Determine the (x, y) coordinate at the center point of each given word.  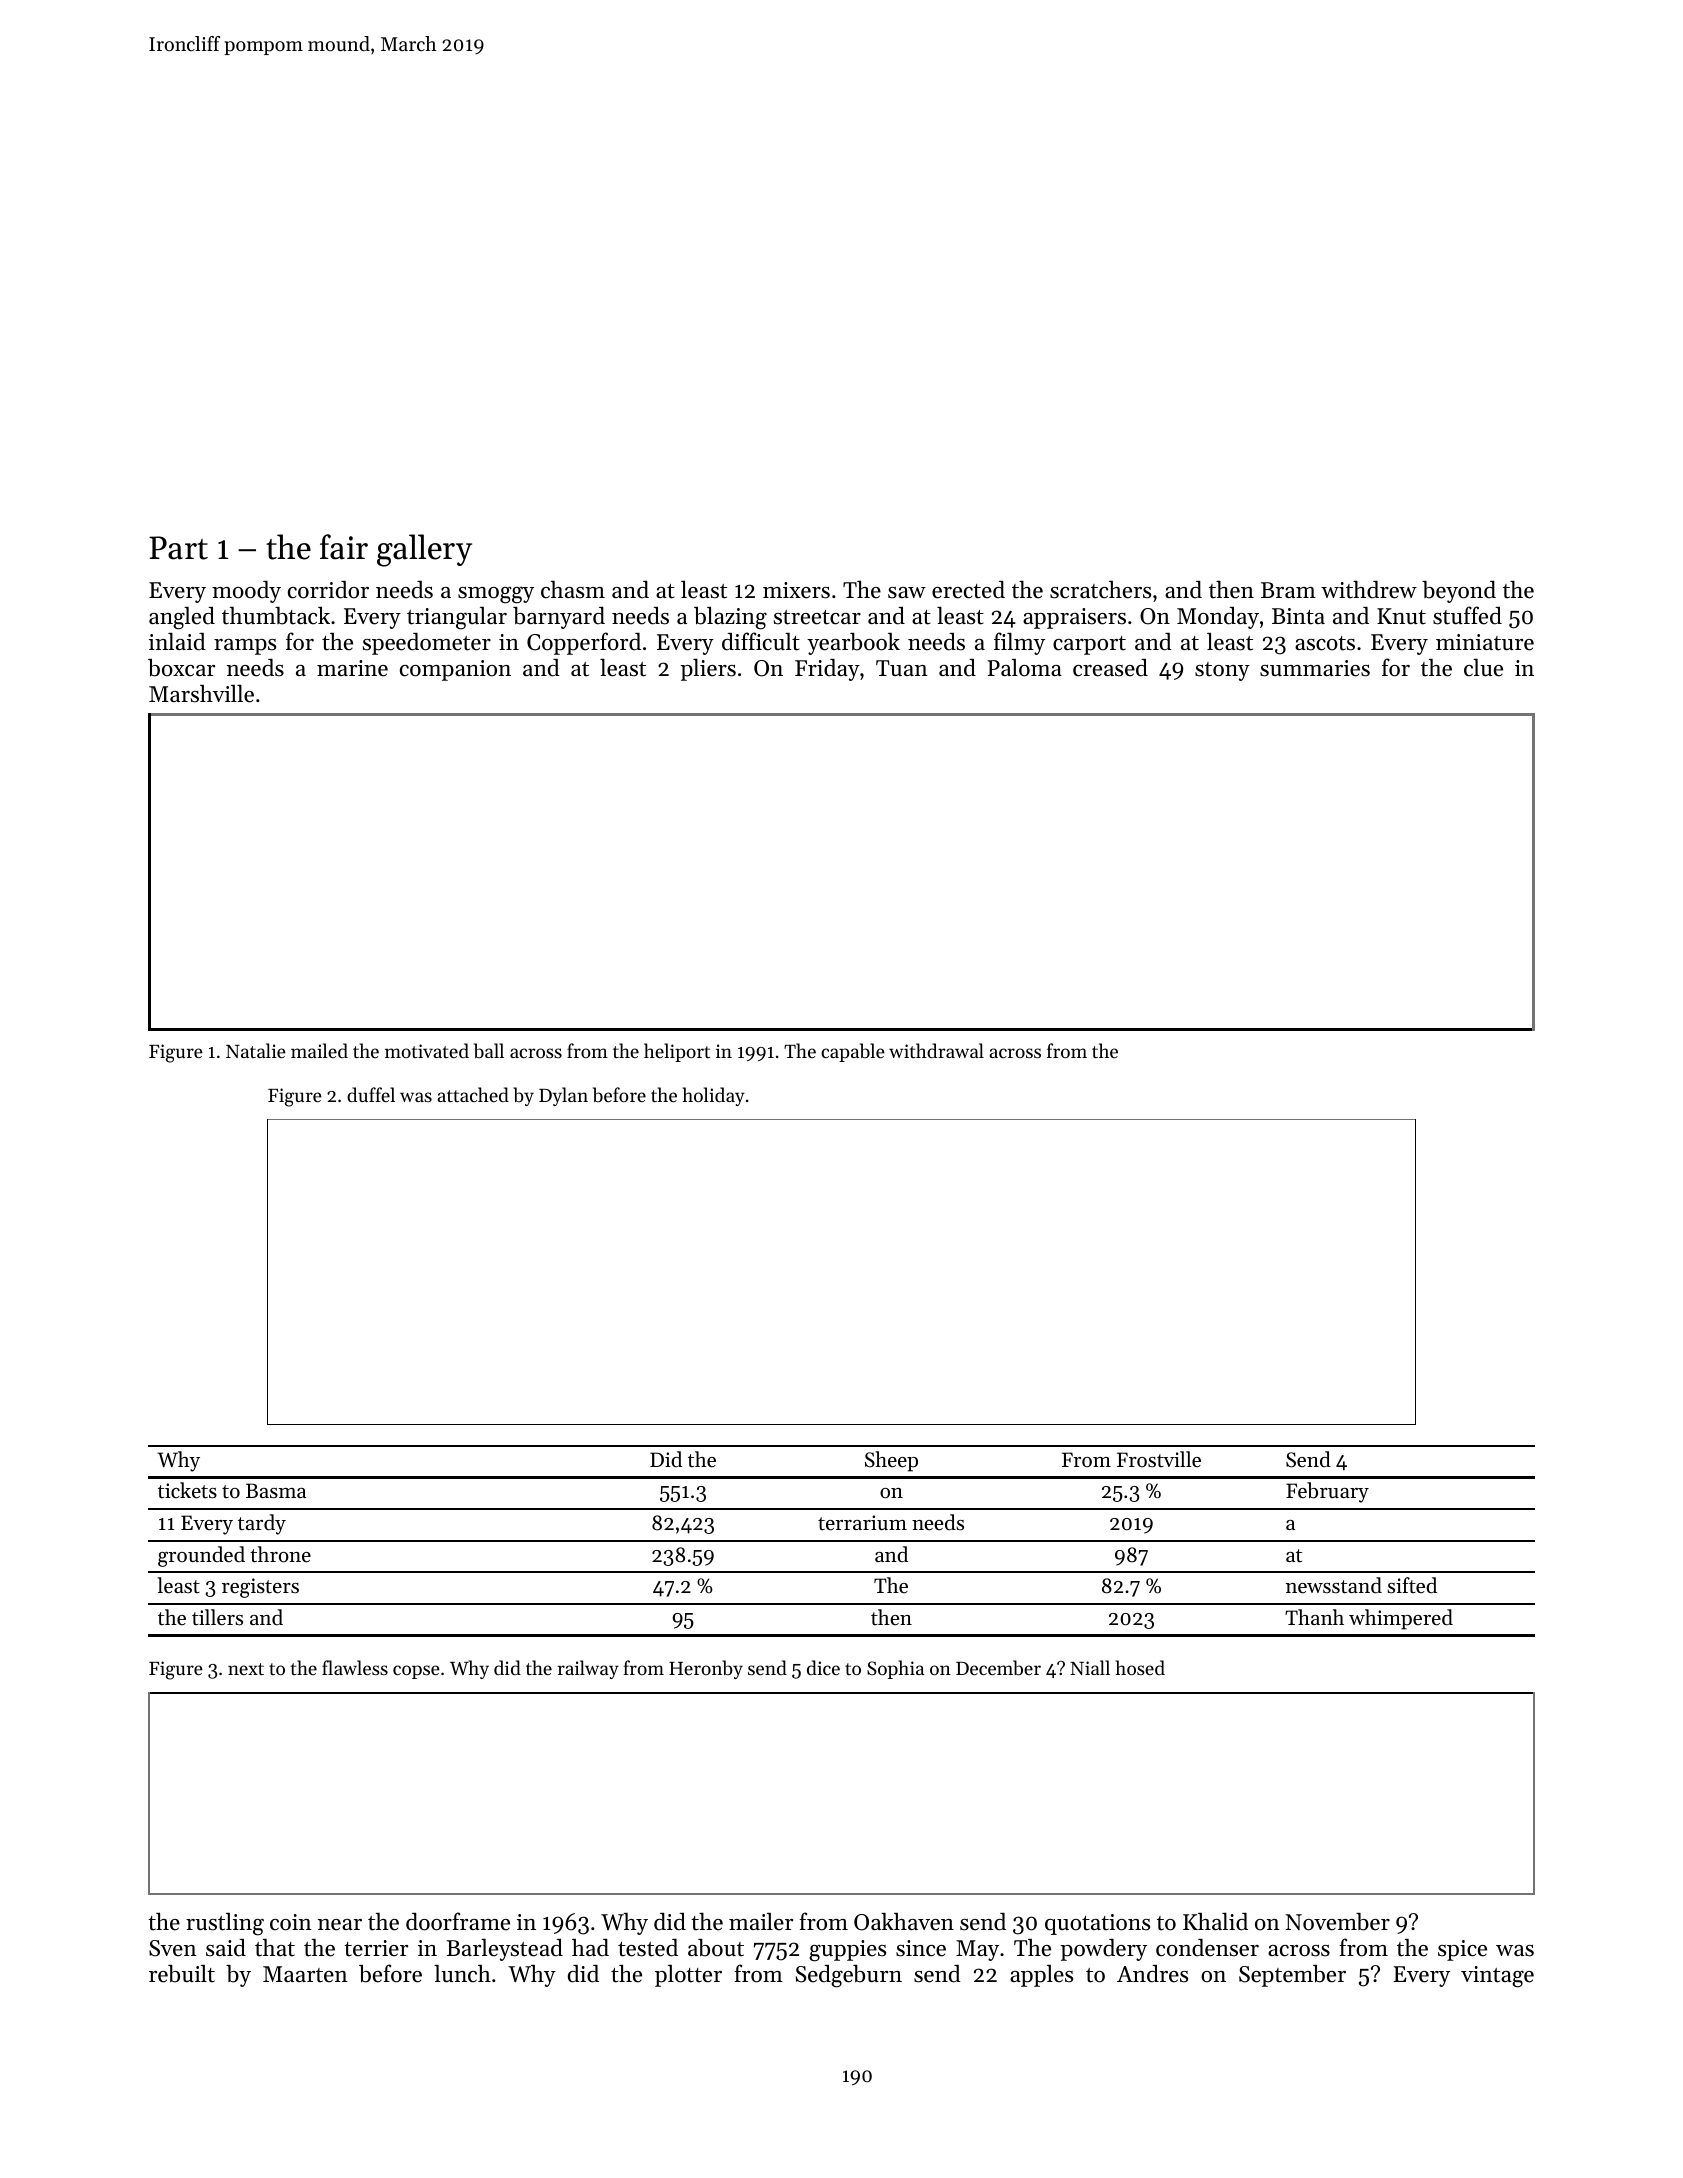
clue (1483, 667)
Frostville (1159, 1459)
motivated (427, 1050)
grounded (201, 1556)
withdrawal (936, 1050)
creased (1110, 668)
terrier (376, 1948)
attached (473, 1094)
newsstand (1334, 1585)
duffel (371, 1094)
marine (352, 668)
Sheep (891, 1461)
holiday (714, 1096)
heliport (677, 1052)
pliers (708, 669)
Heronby (706, 1669)
